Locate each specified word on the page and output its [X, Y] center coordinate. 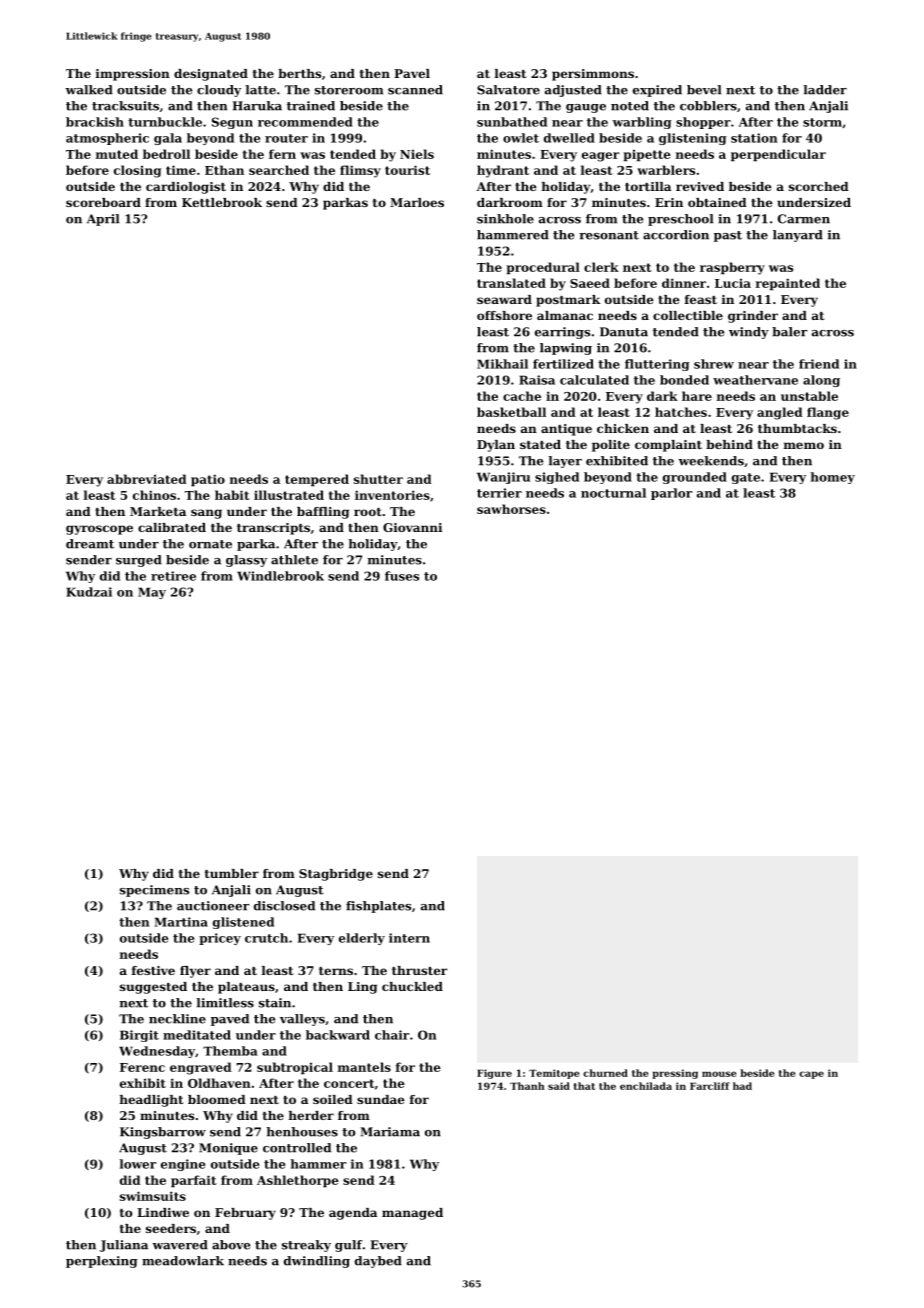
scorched [819, 186]
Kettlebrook [222, 202]
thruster [419, 970]
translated [511, 283]
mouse [719, 1074]
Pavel [412, 73]
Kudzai [89, 592]
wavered [180, 1245]
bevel [704, 90]
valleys [302, 1020]
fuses [402, 576]
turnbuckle [165, 122]
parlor [671, 494]
